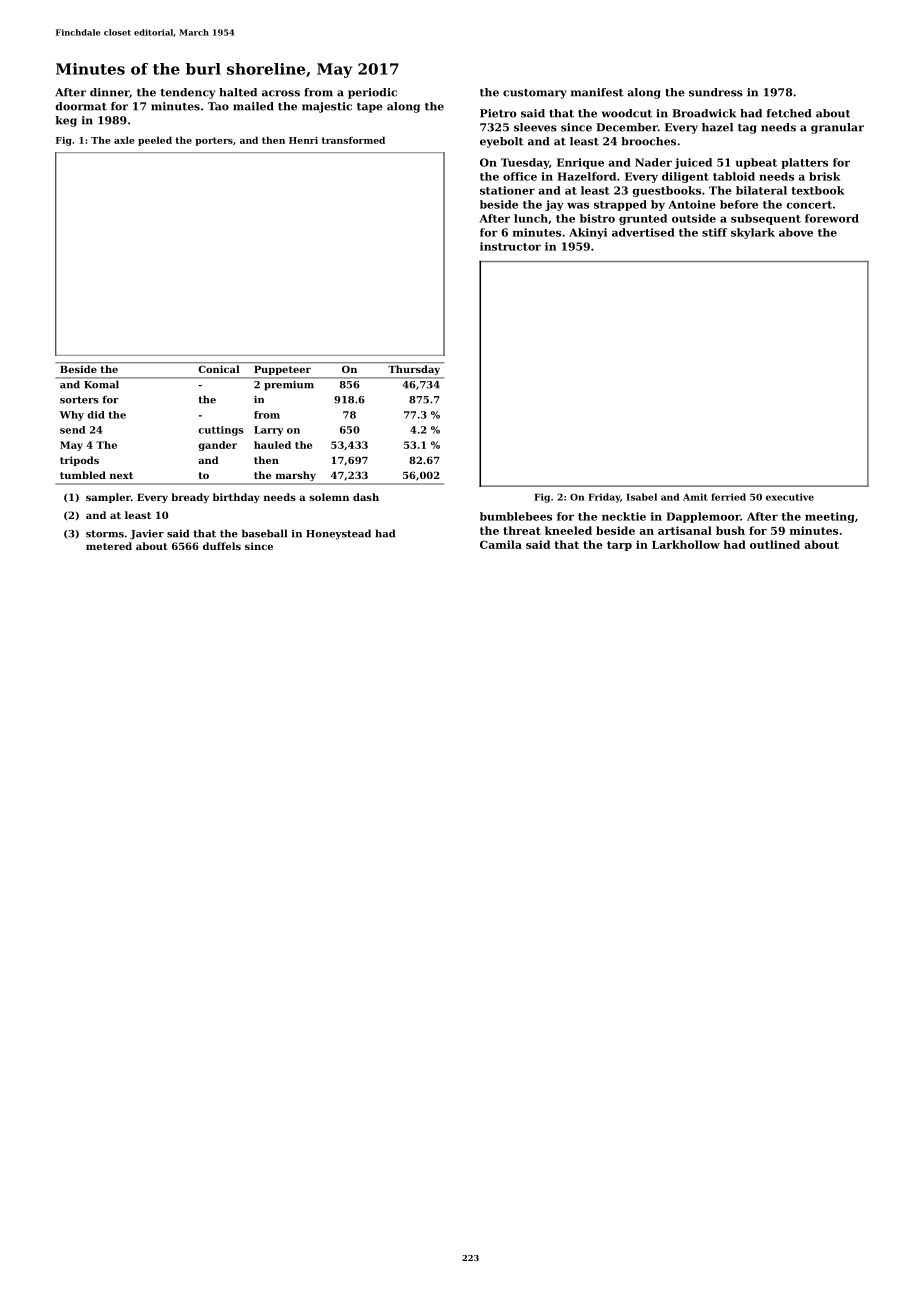 This page has height=1308, width=924. Describe the element at coordinates (520, 176) in the page. I see `office` at that location.
